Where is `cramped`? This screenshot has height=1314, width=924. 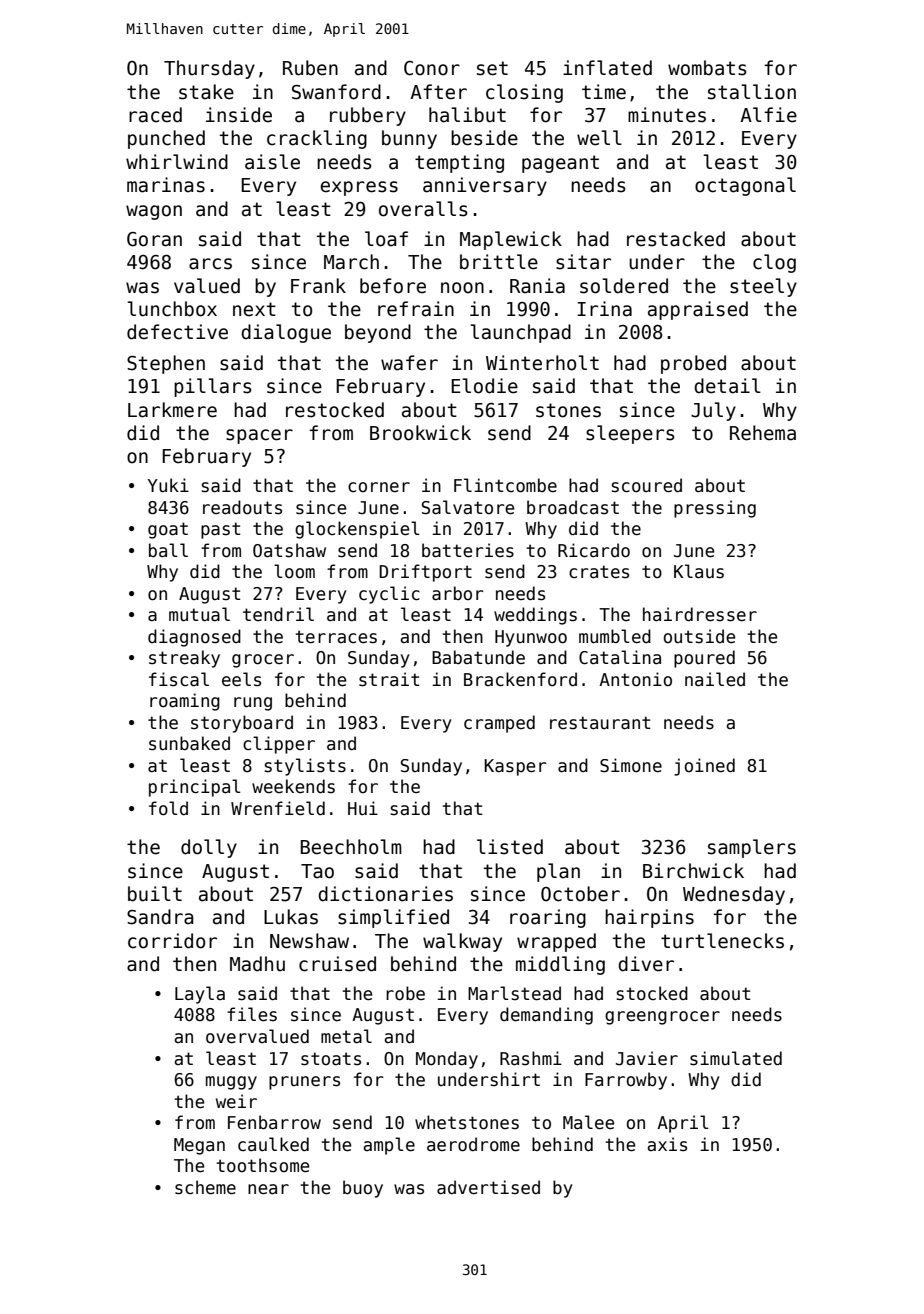 cramped is located at coordinates (499, 724).
